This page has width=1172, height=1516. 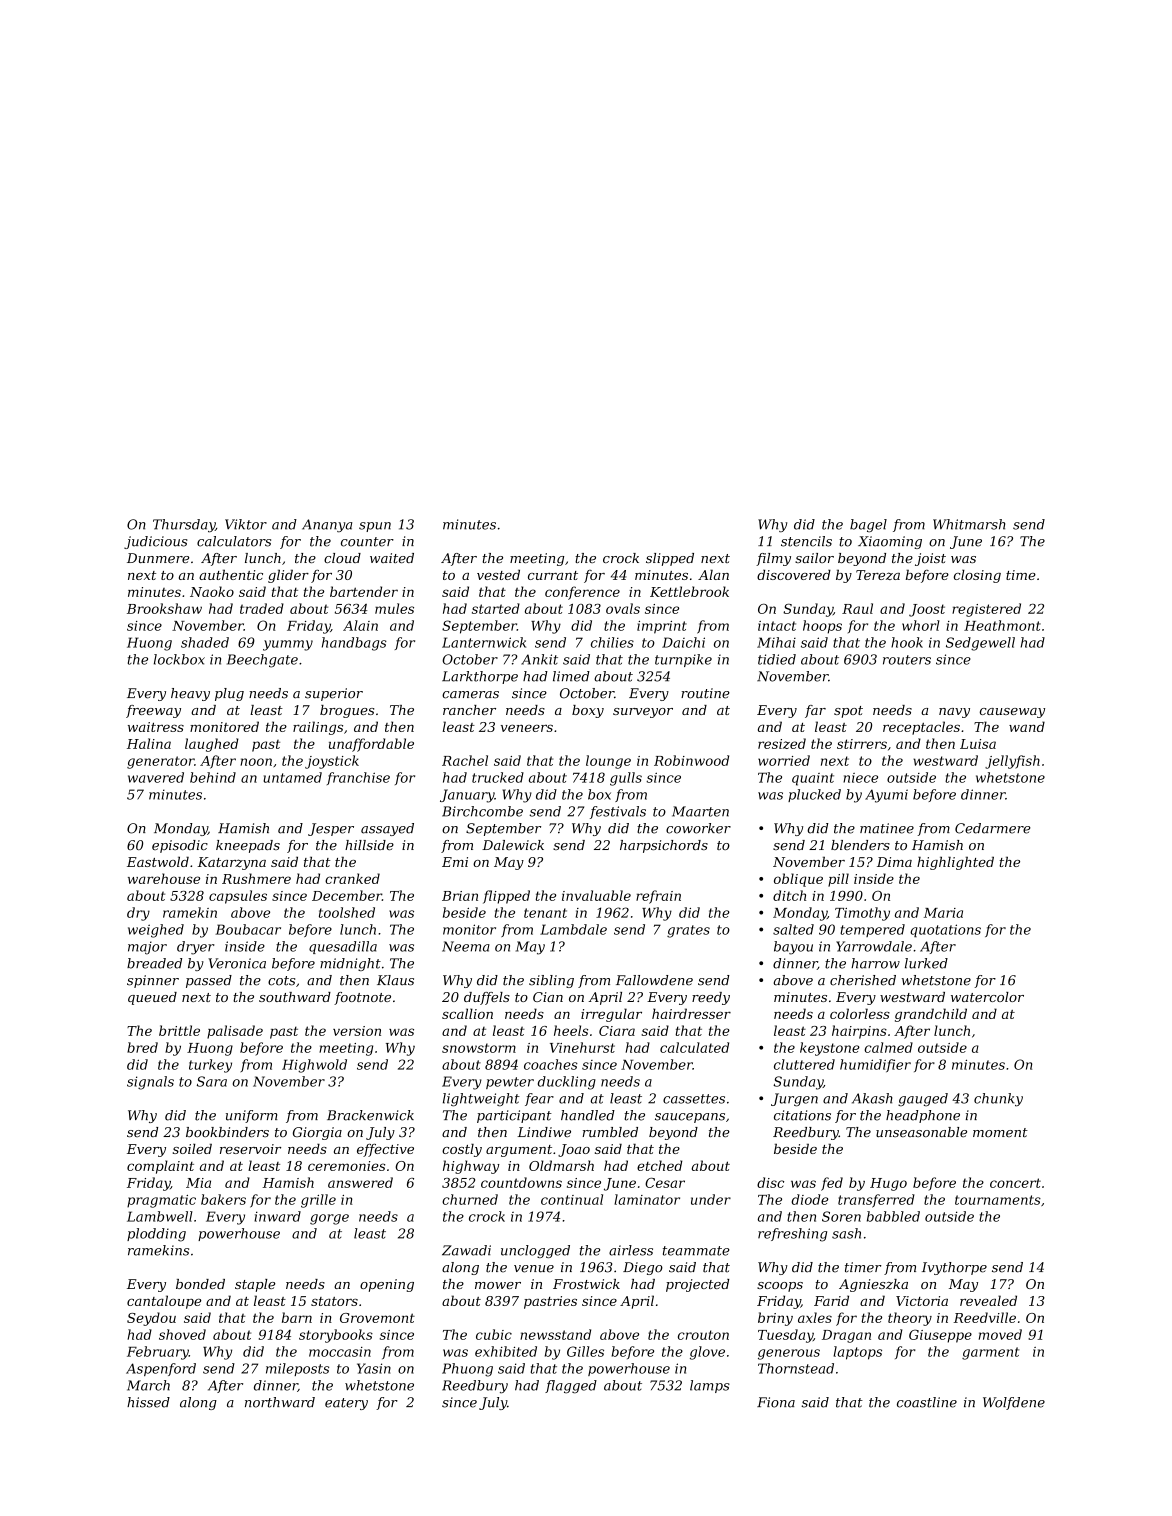 I want to click on snowstorm, so click(x=479, y=1048).
